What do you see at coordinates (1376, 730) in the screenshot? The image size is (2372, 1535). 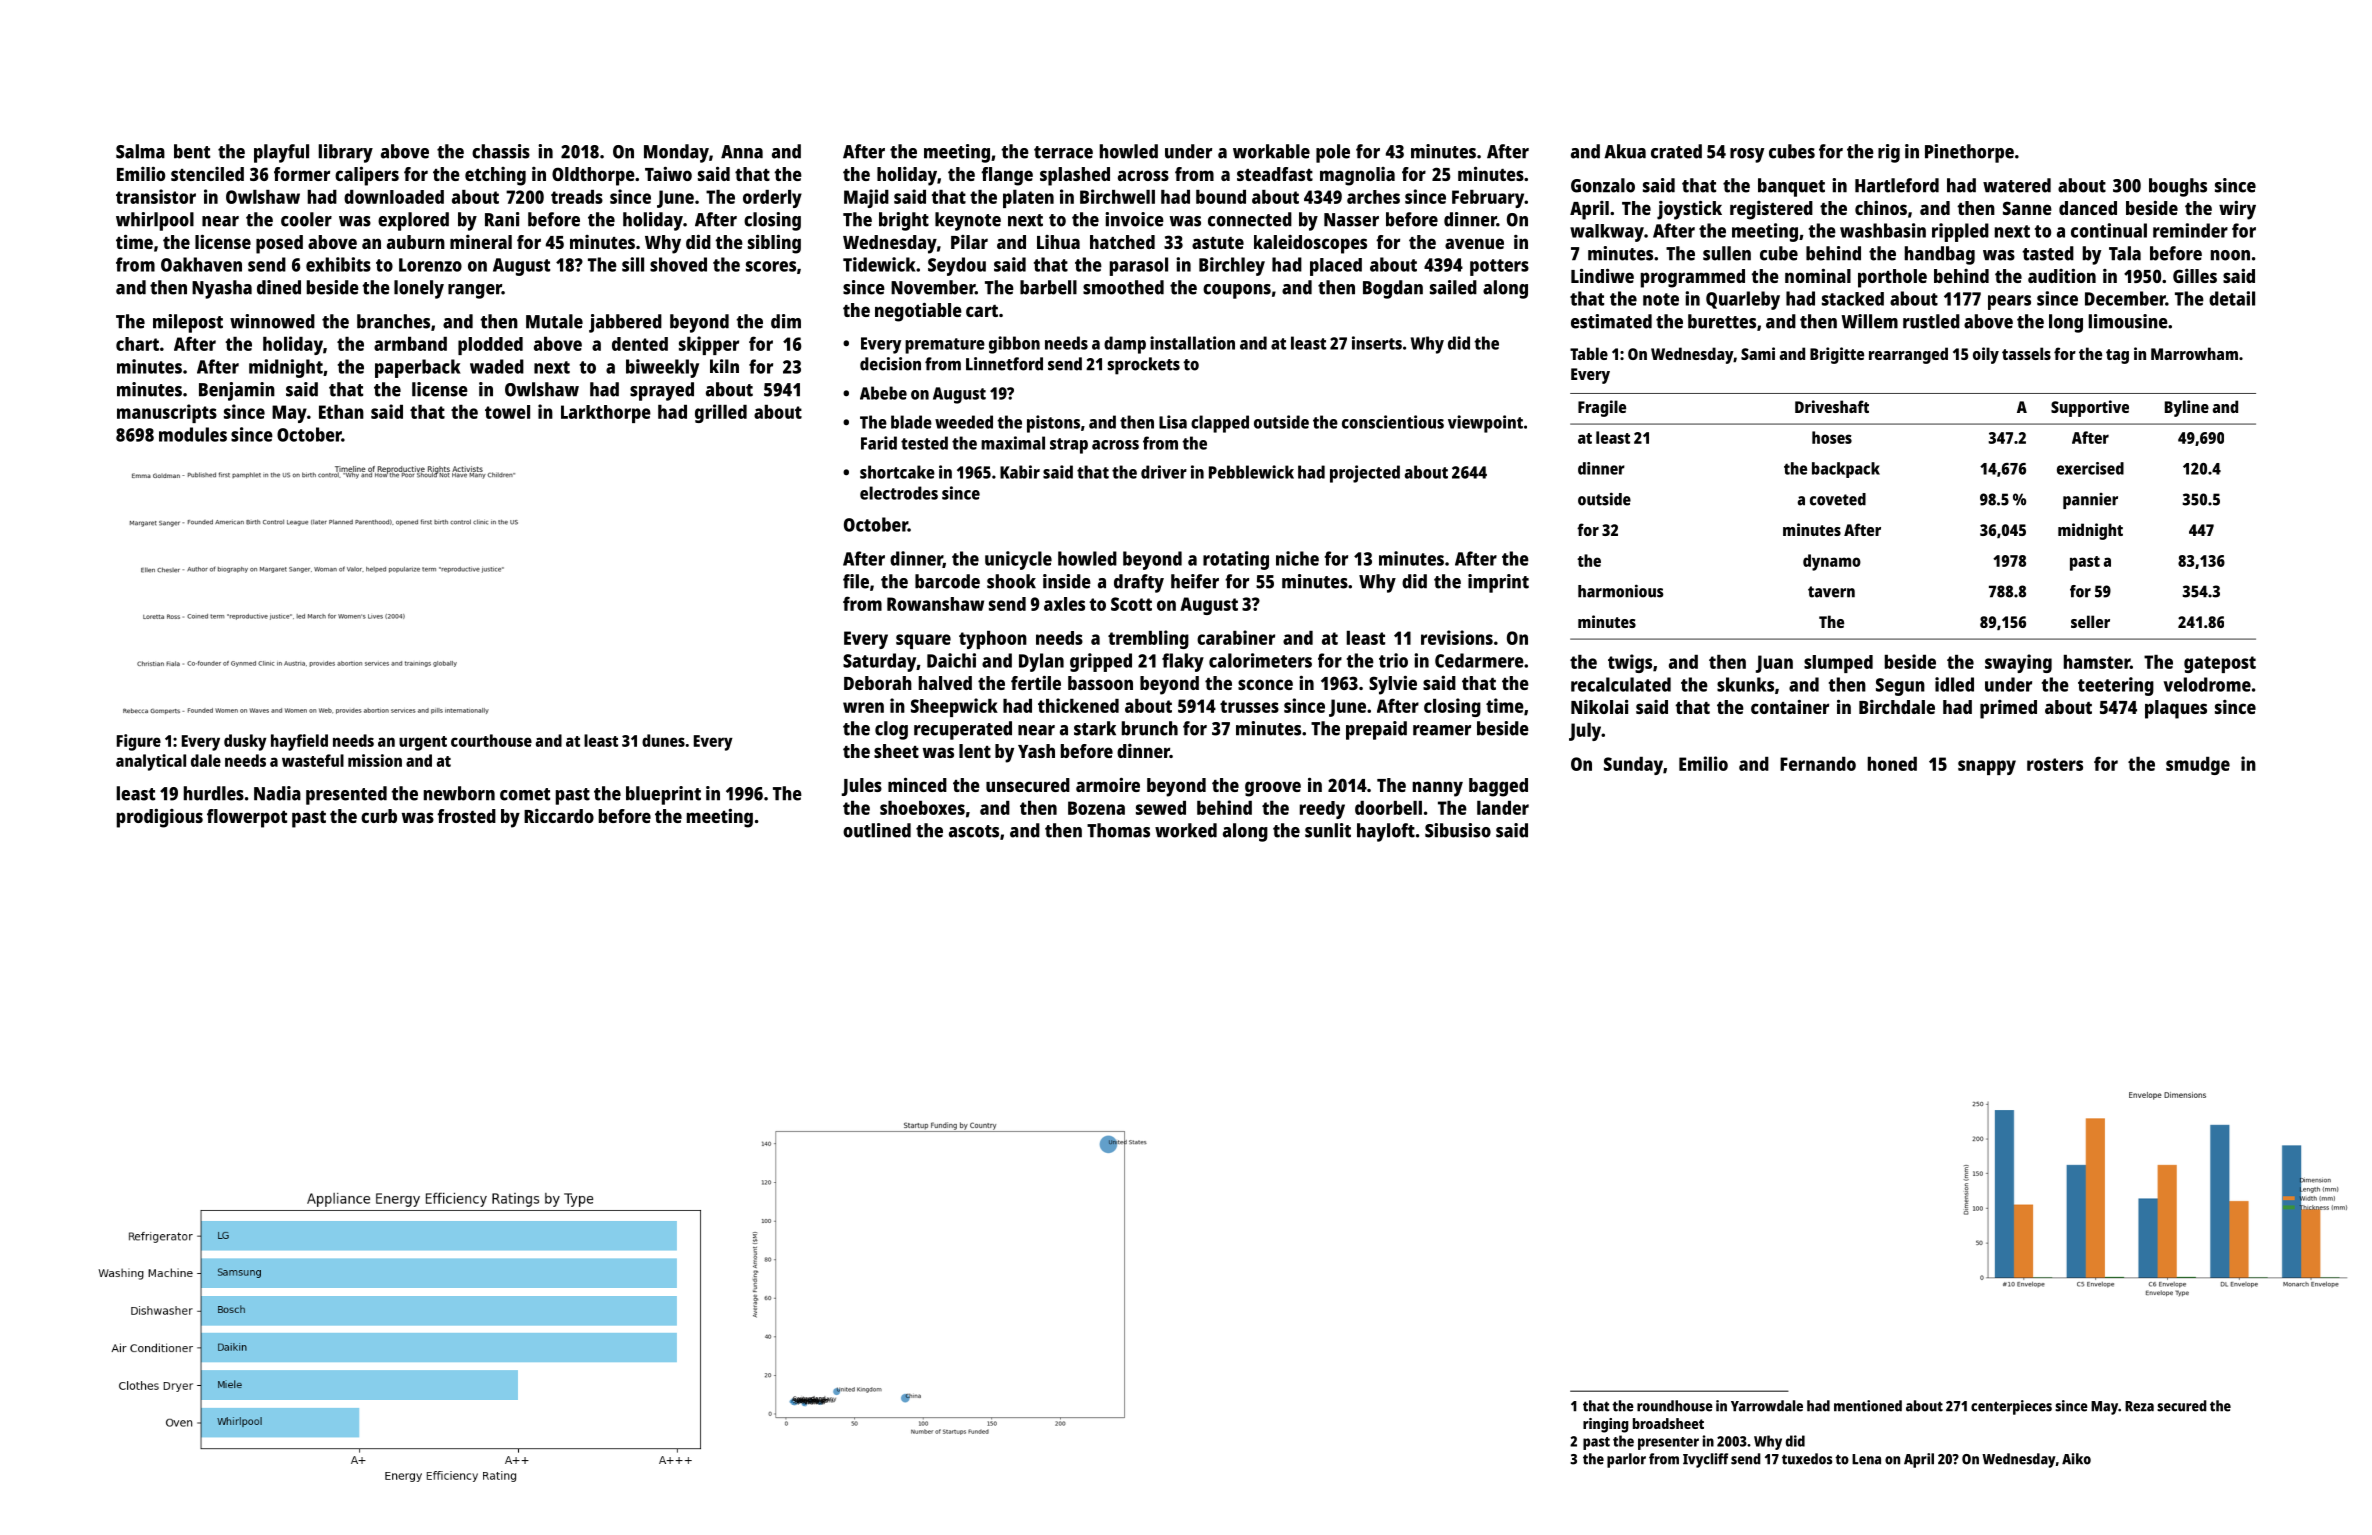 I see `prepaid` at bounding box center [1376, 730].
